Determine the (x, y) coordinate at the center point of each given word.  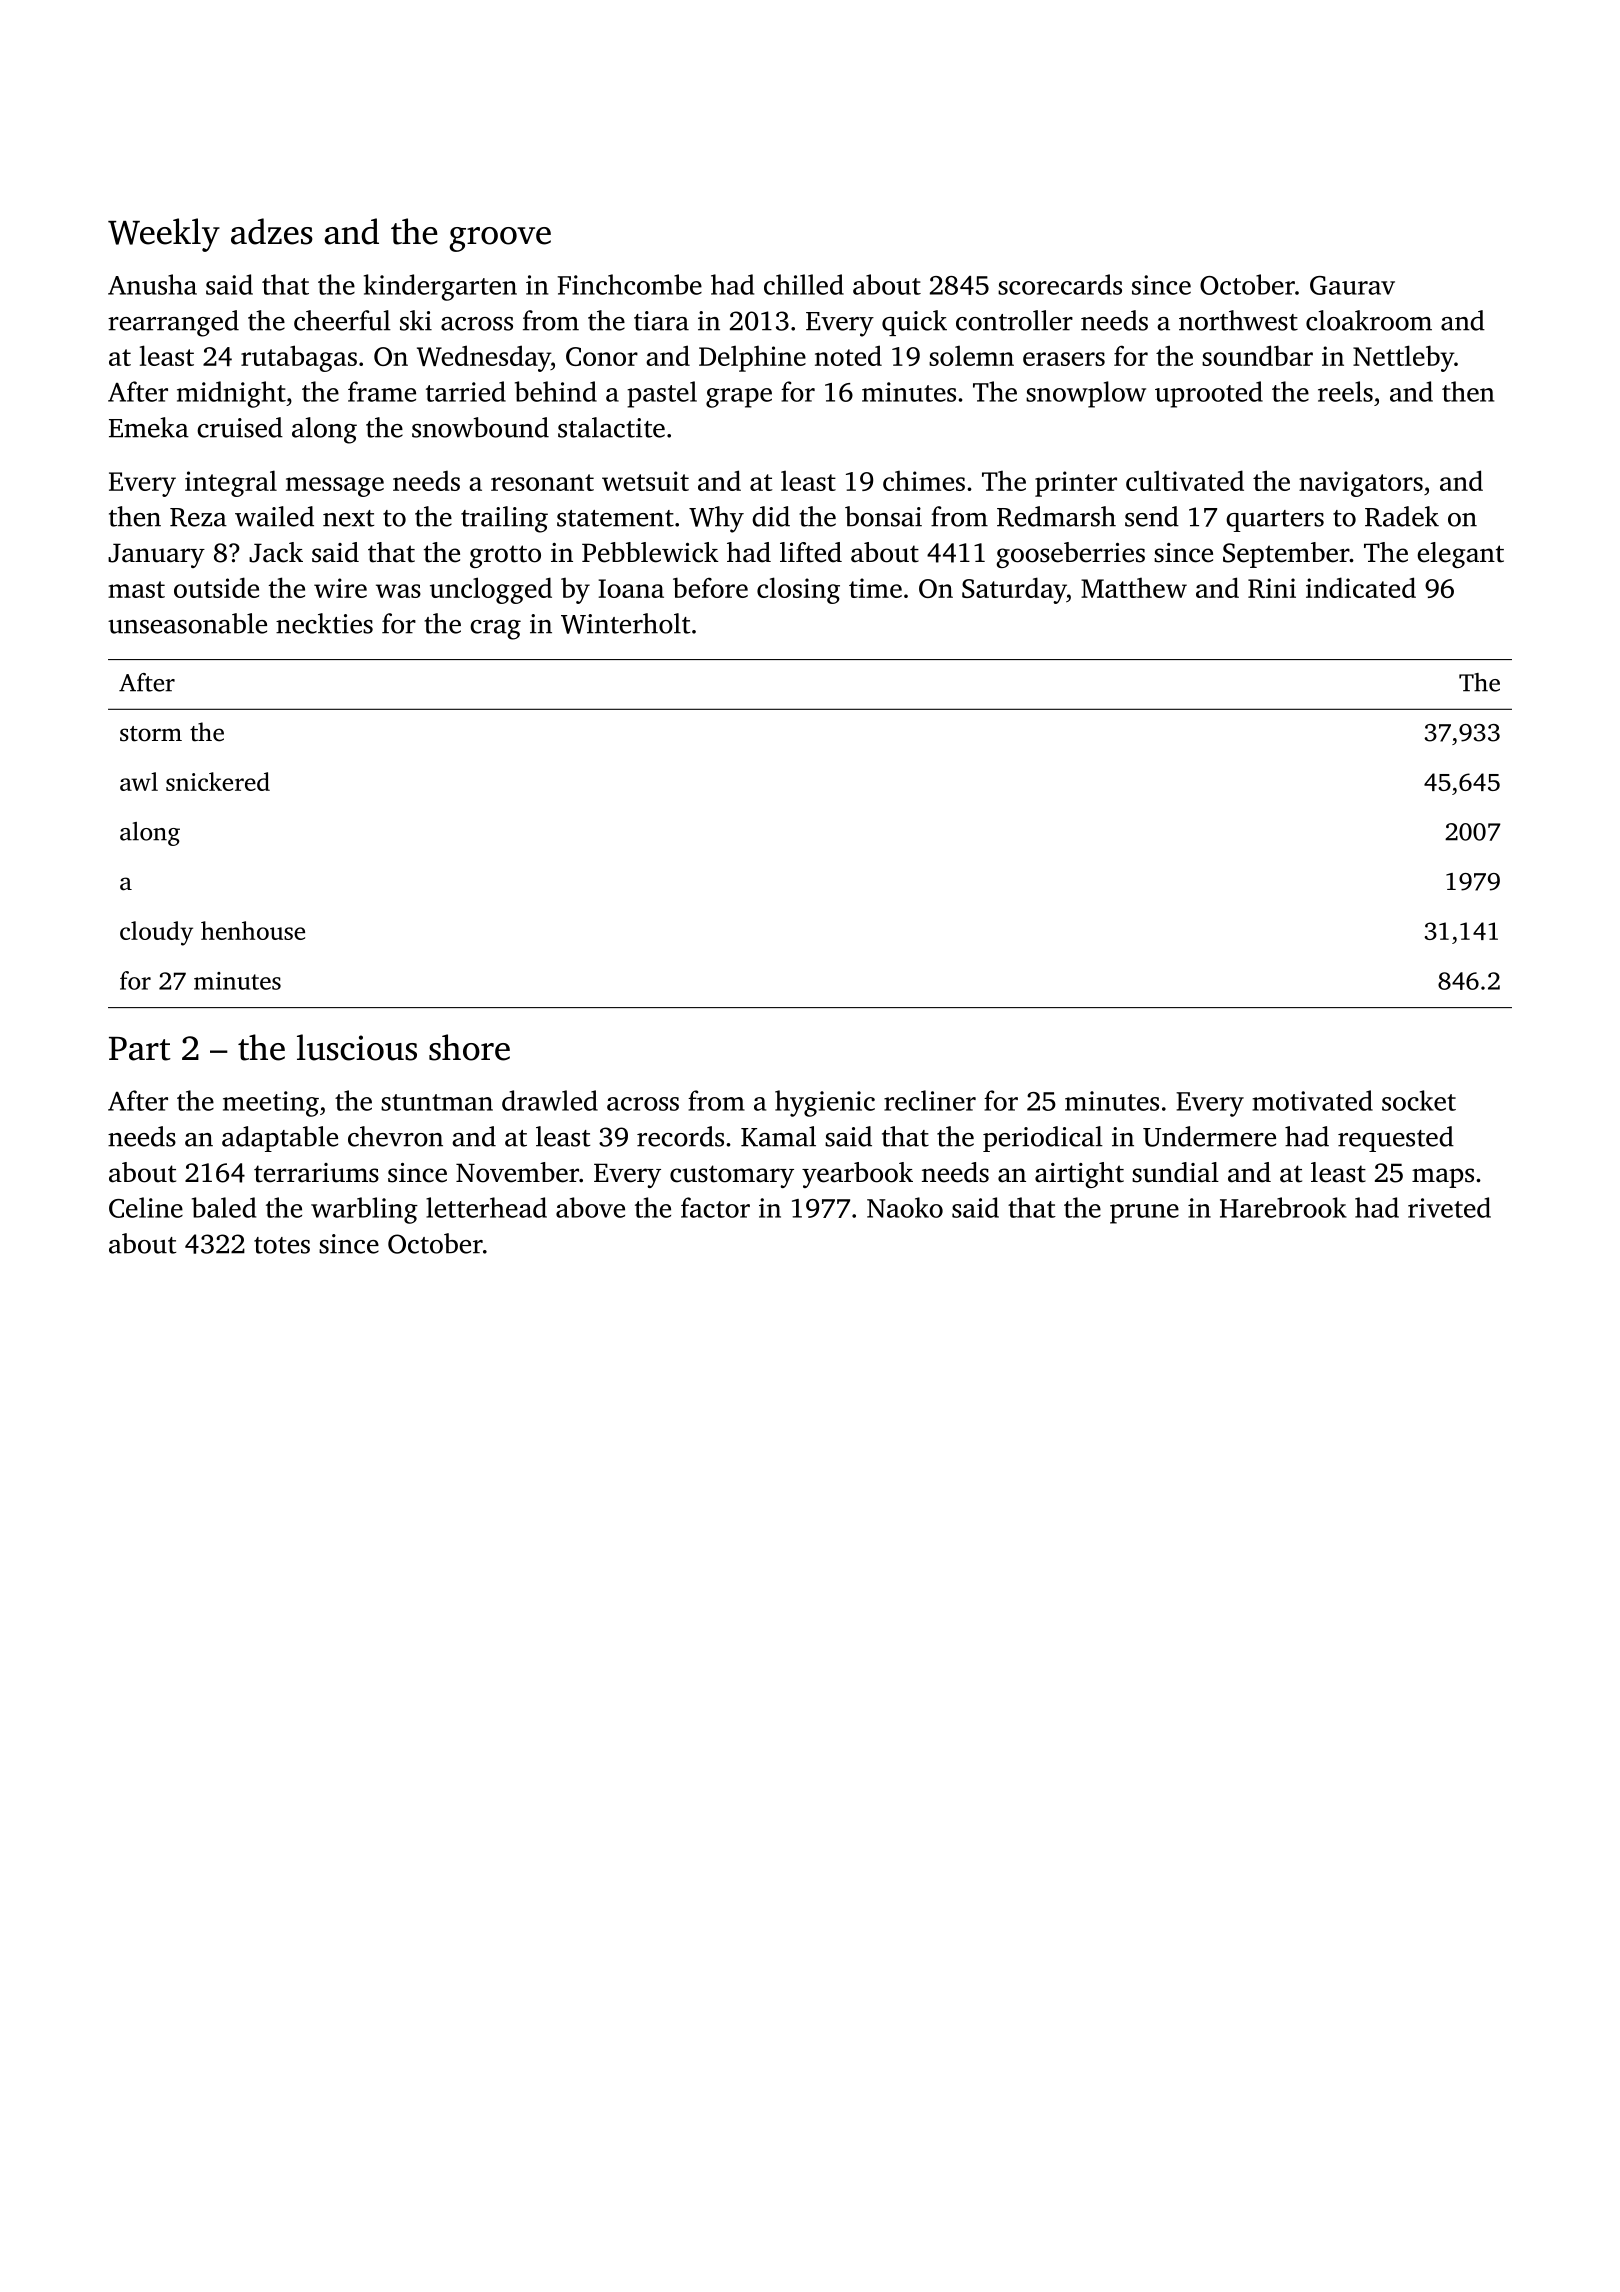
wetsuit (645, 481)
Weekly (164, 235)
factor (715, 1207)
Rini (1272, 588)
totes (282, 1245)
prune (1144, 1214)
